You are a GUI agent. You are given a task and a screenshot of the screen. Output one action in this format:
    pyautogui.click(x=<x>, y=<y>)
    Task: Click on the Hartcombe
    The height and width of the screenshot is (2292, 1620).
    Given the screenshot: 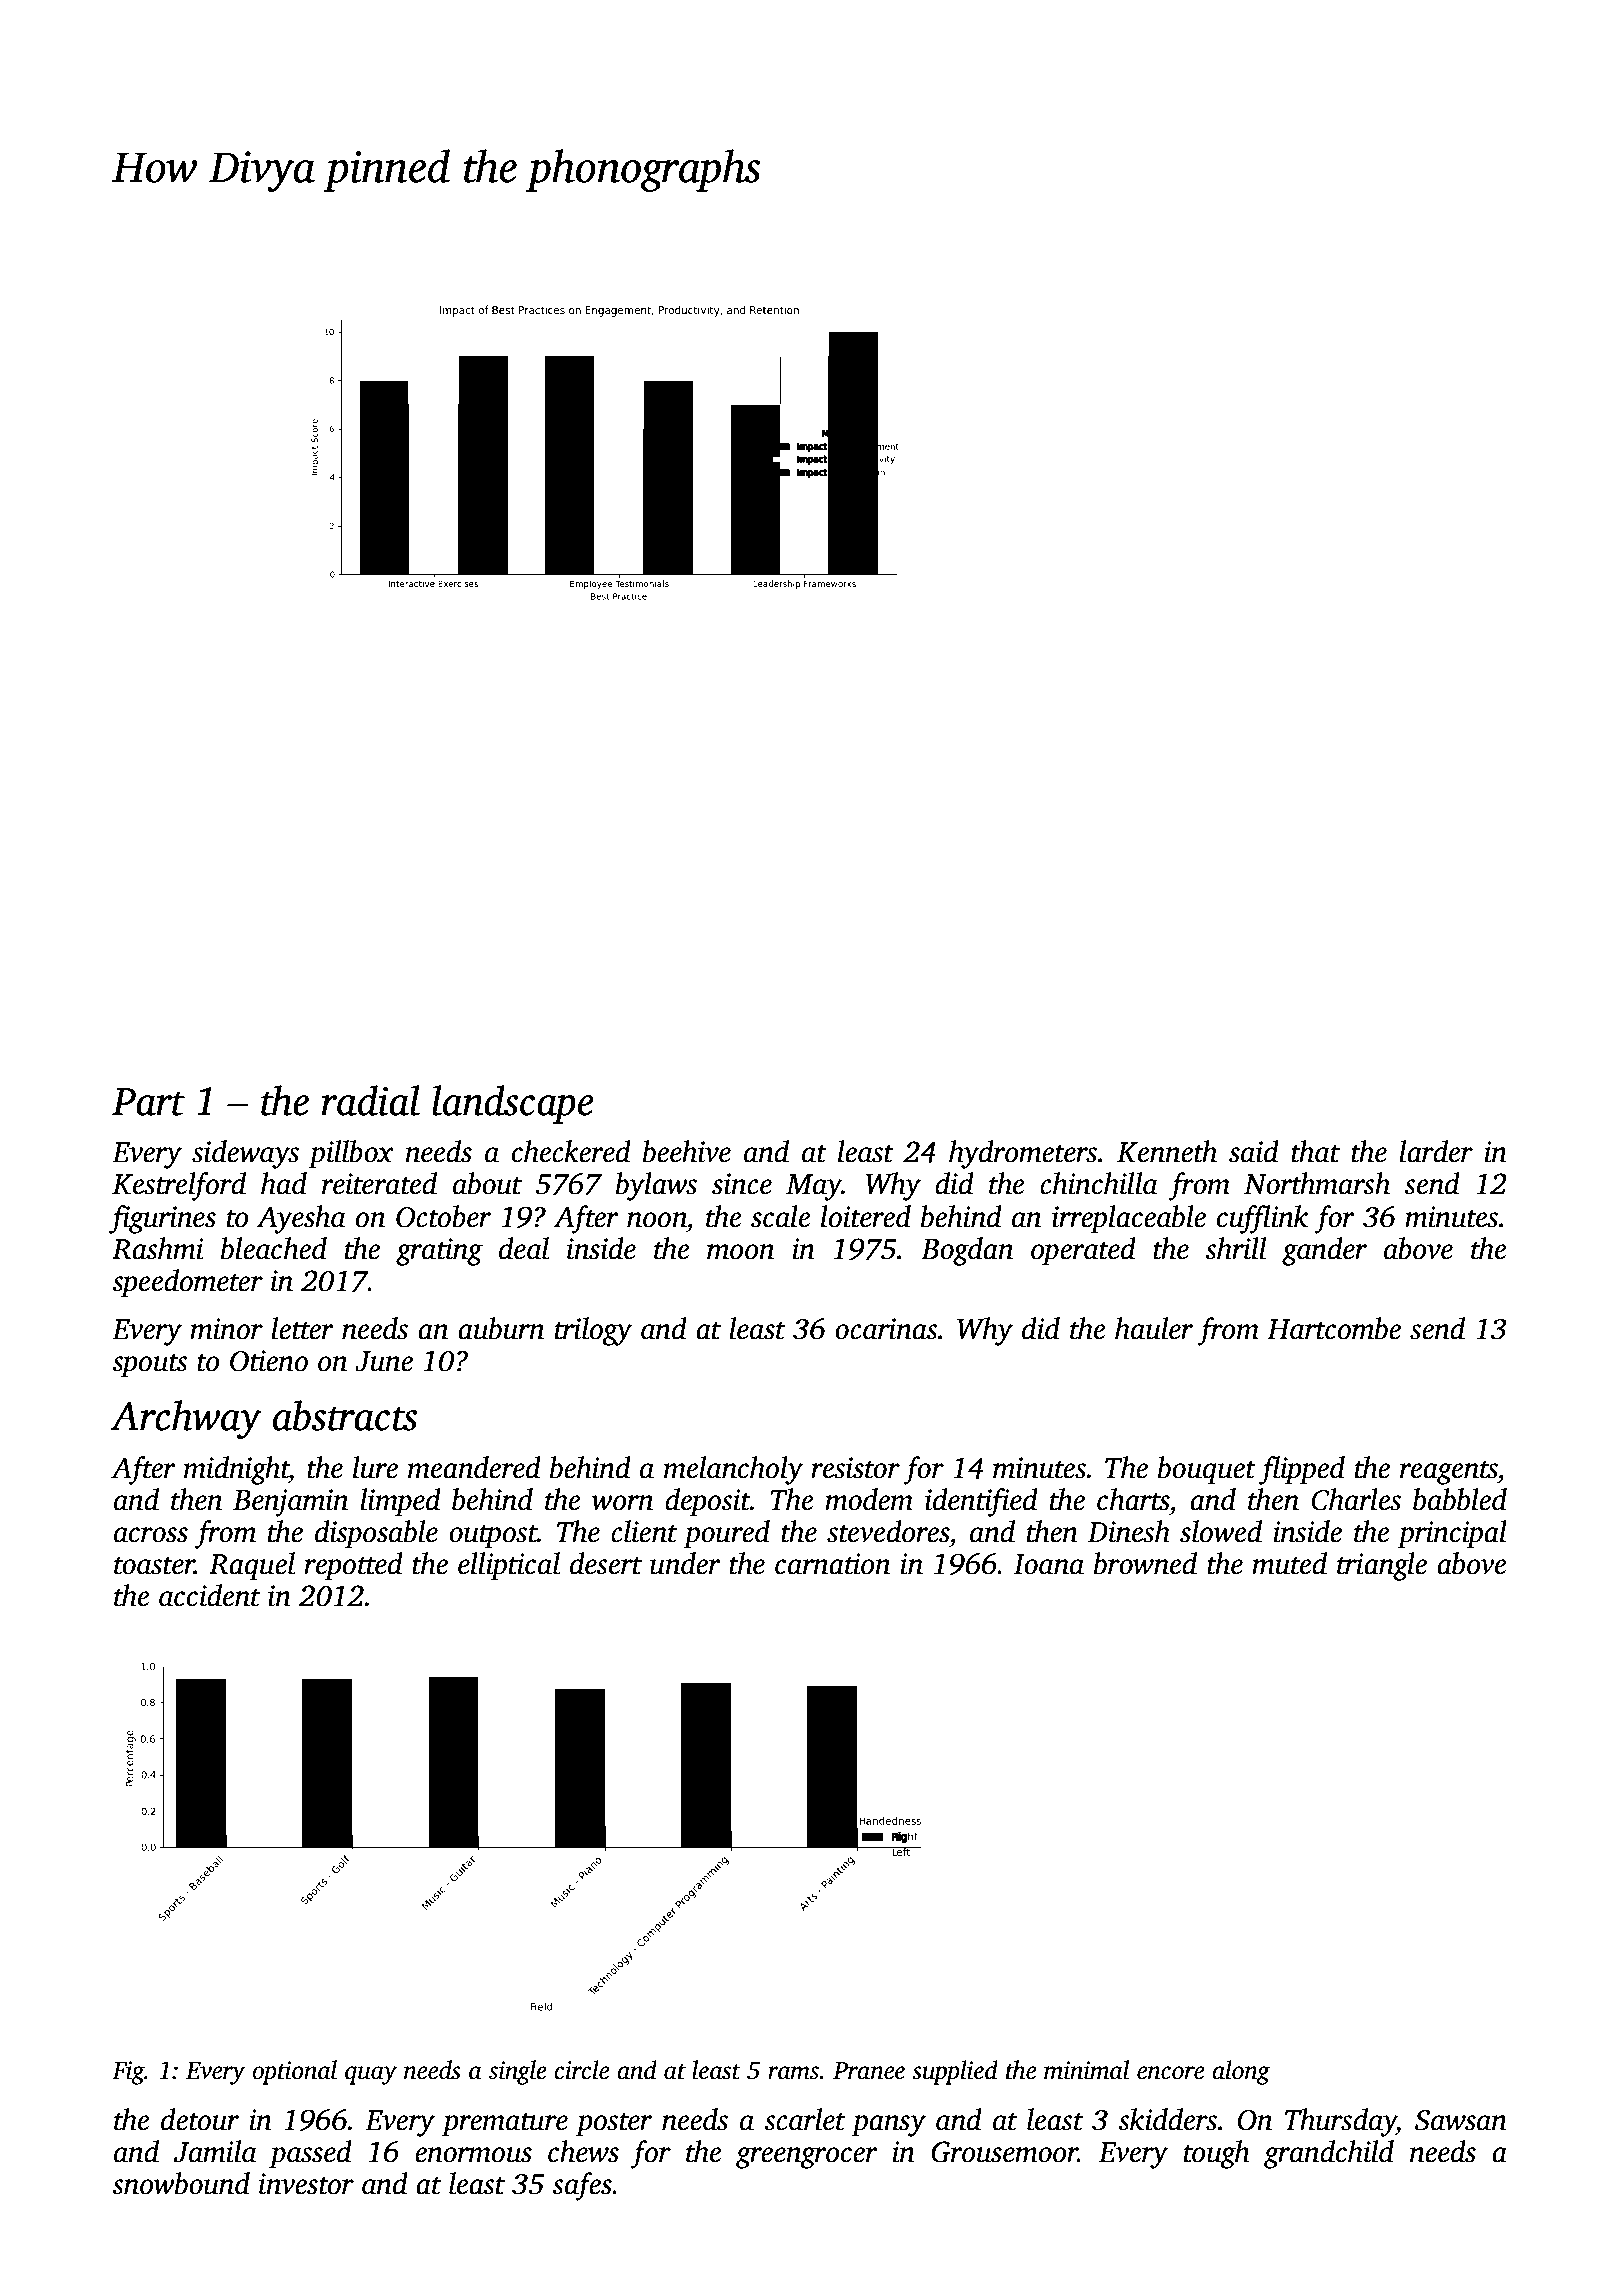 What is the action you would take?
    pyautogui.click(x=1334, y=1328)
